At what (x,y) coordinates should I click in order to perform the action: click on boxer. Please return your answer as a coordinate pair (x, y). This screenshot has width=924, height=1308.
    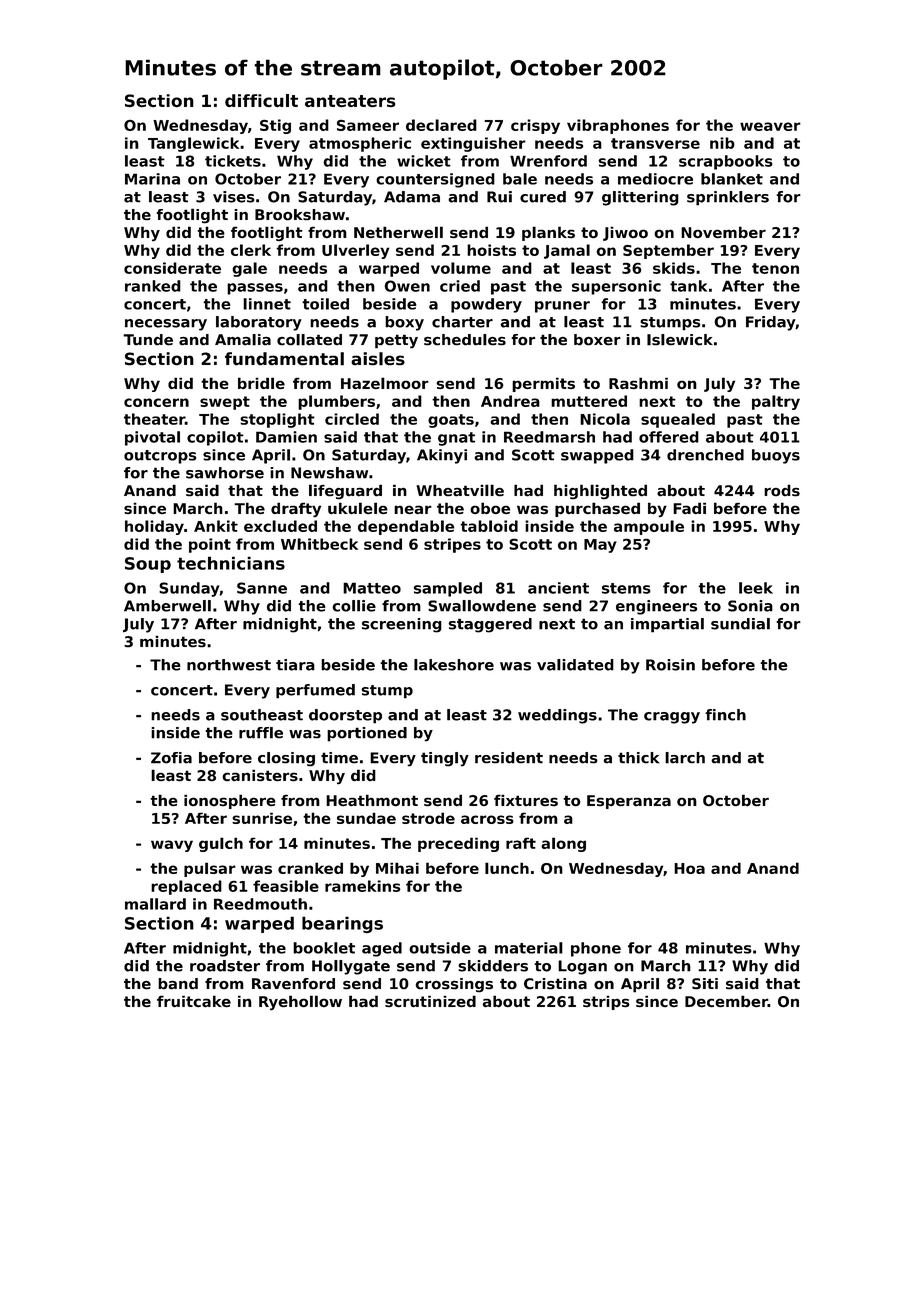
    Looking at the image, I should click on (597, 339).
